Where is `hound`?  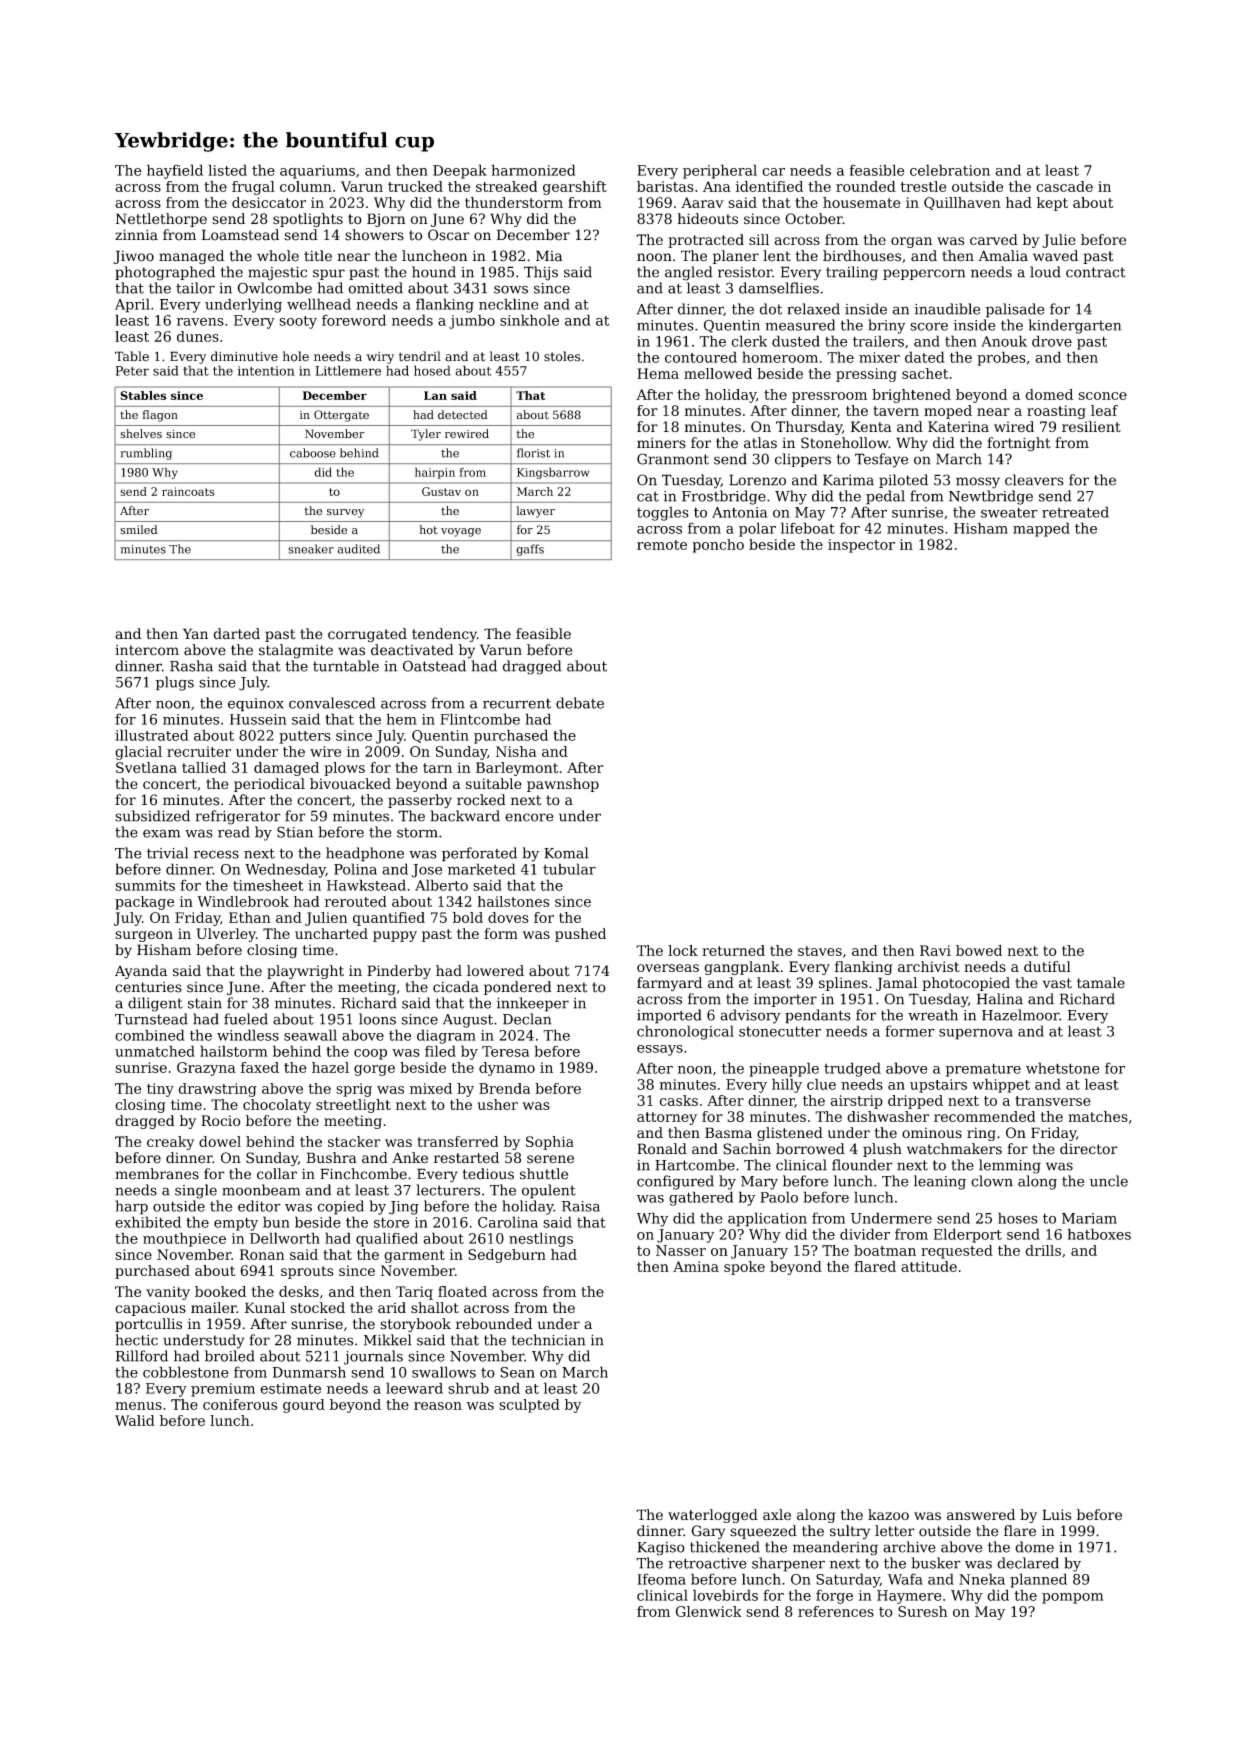 hound is located at coordinates (434, 272).
